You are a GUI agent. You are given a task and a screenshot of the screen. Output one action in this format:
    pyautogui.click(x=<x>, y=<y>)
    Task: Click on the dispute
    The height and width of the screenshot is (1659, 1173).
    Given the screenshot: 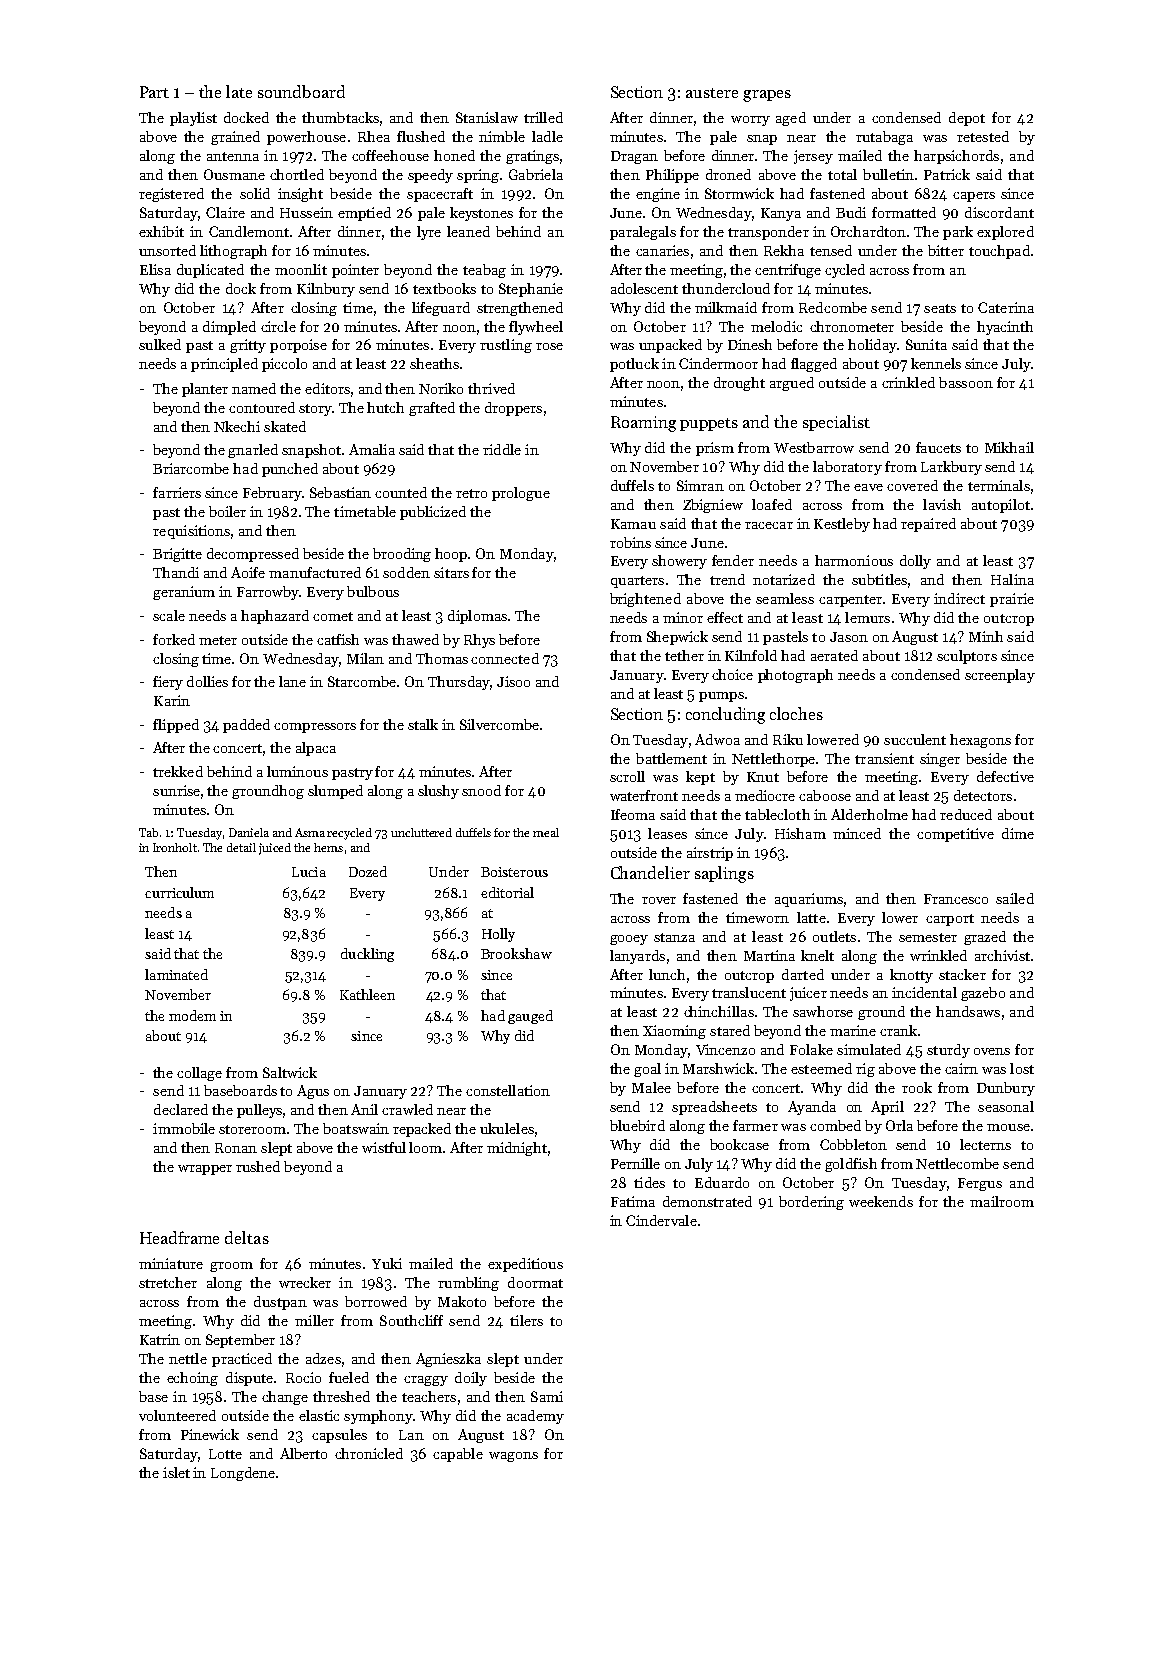 What is the action you would take?
    pyautogui.click(x=249, y=1379)
